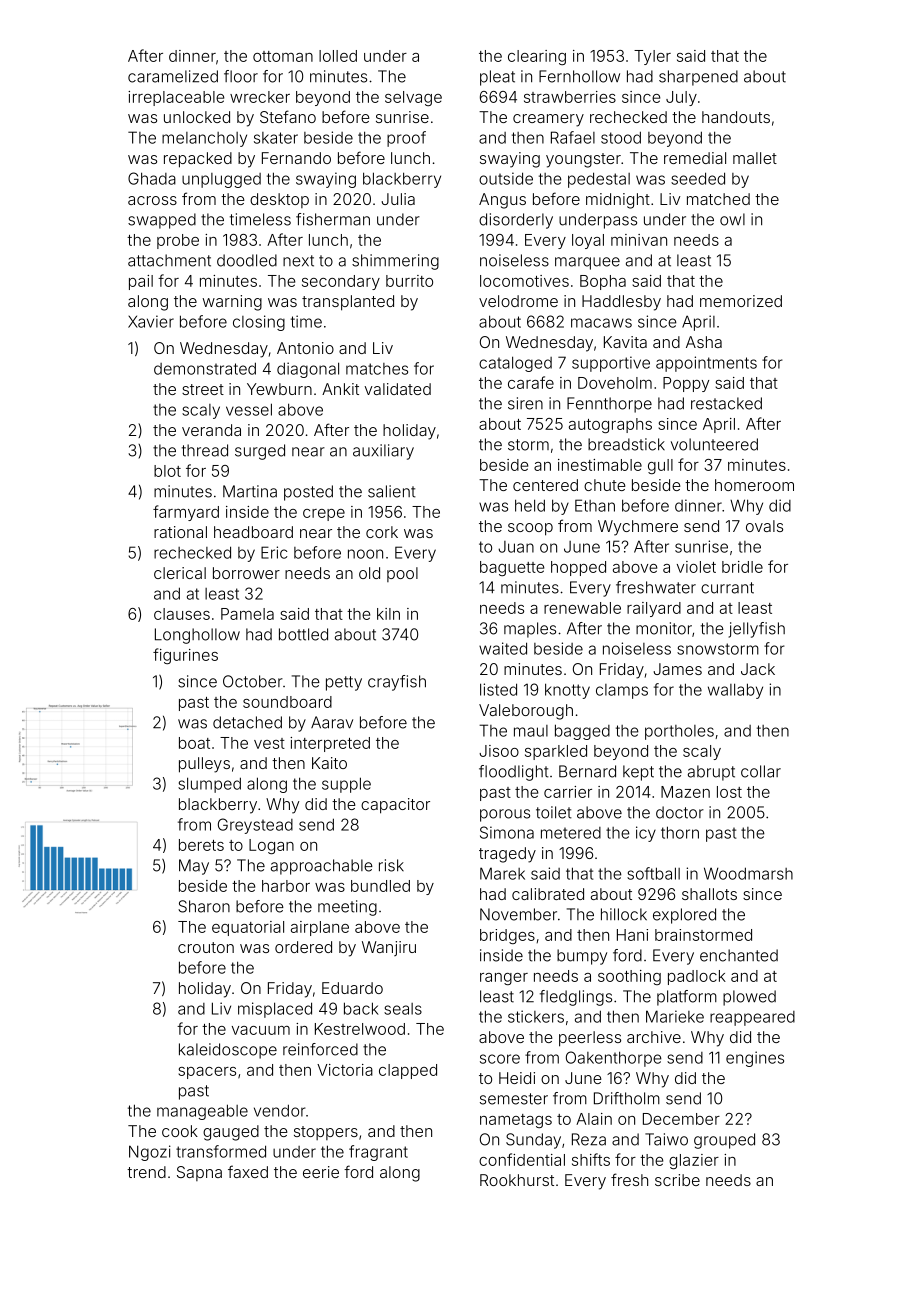  What do you see at coordinates (305, 348) in the image?
I see `Antonio` at bounding box center [305, 348].
